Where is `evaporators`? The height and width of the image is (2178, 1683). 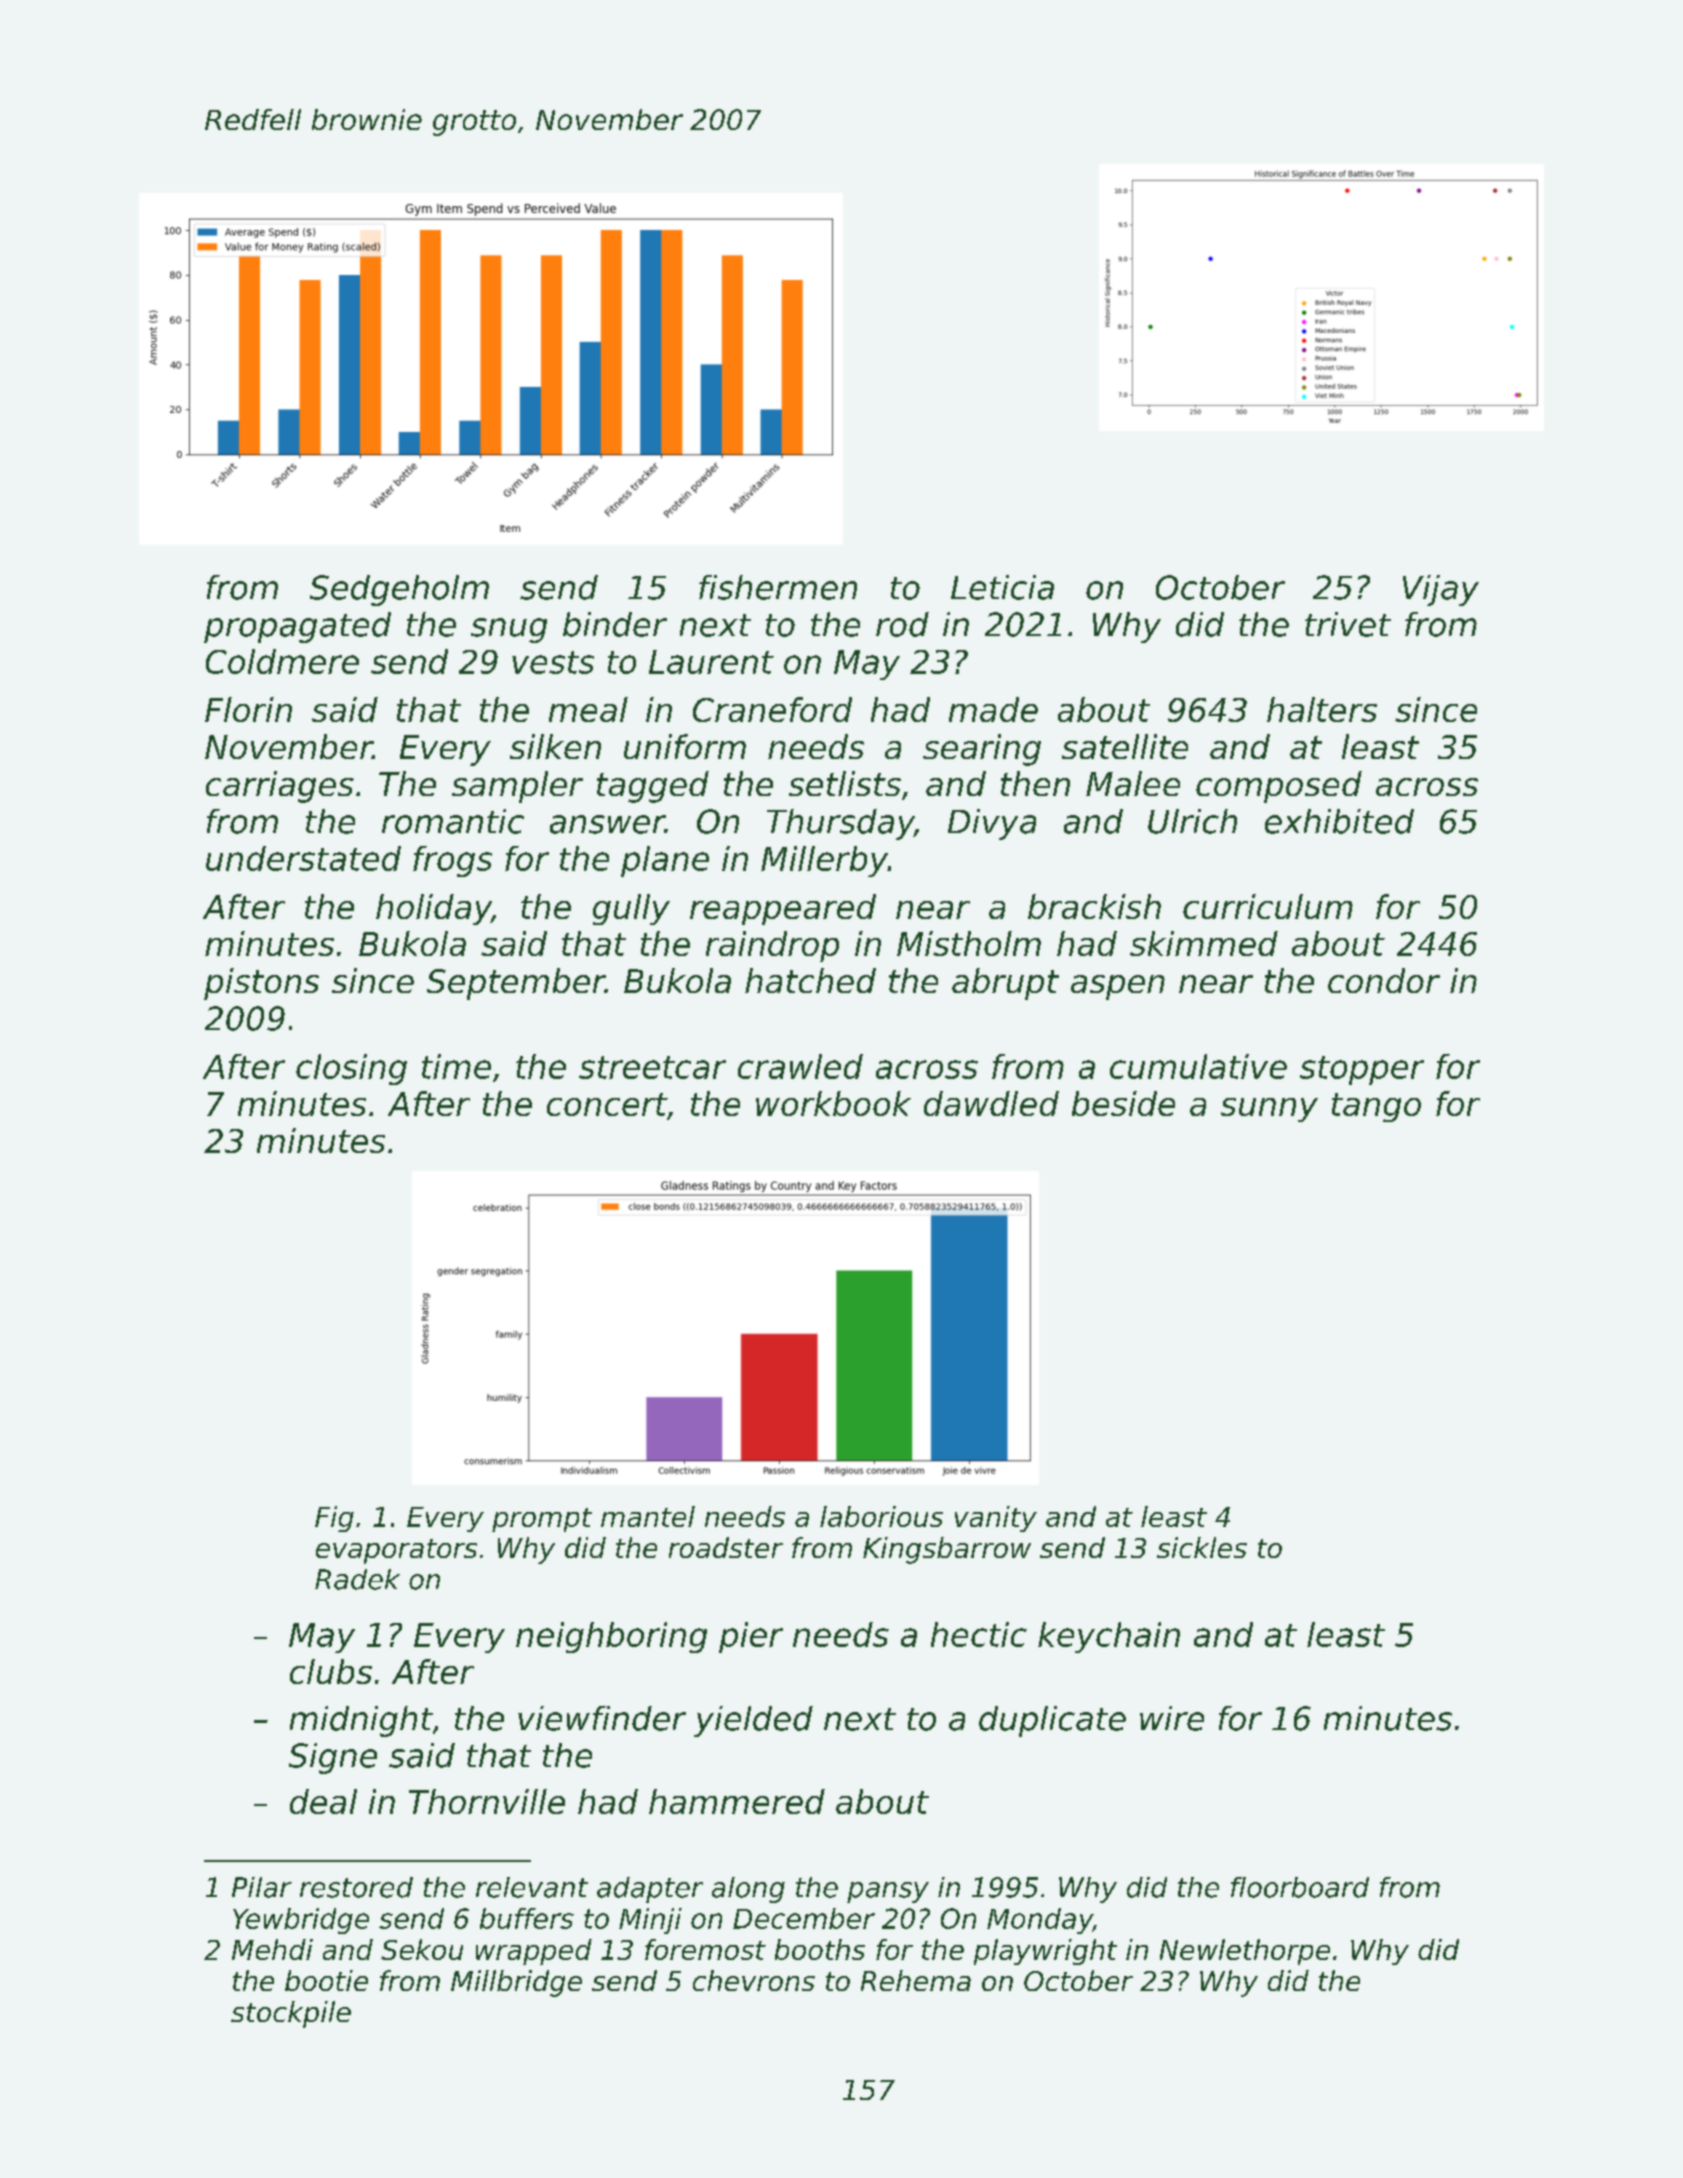 evaporators is located at coordinates (396, 1551).
